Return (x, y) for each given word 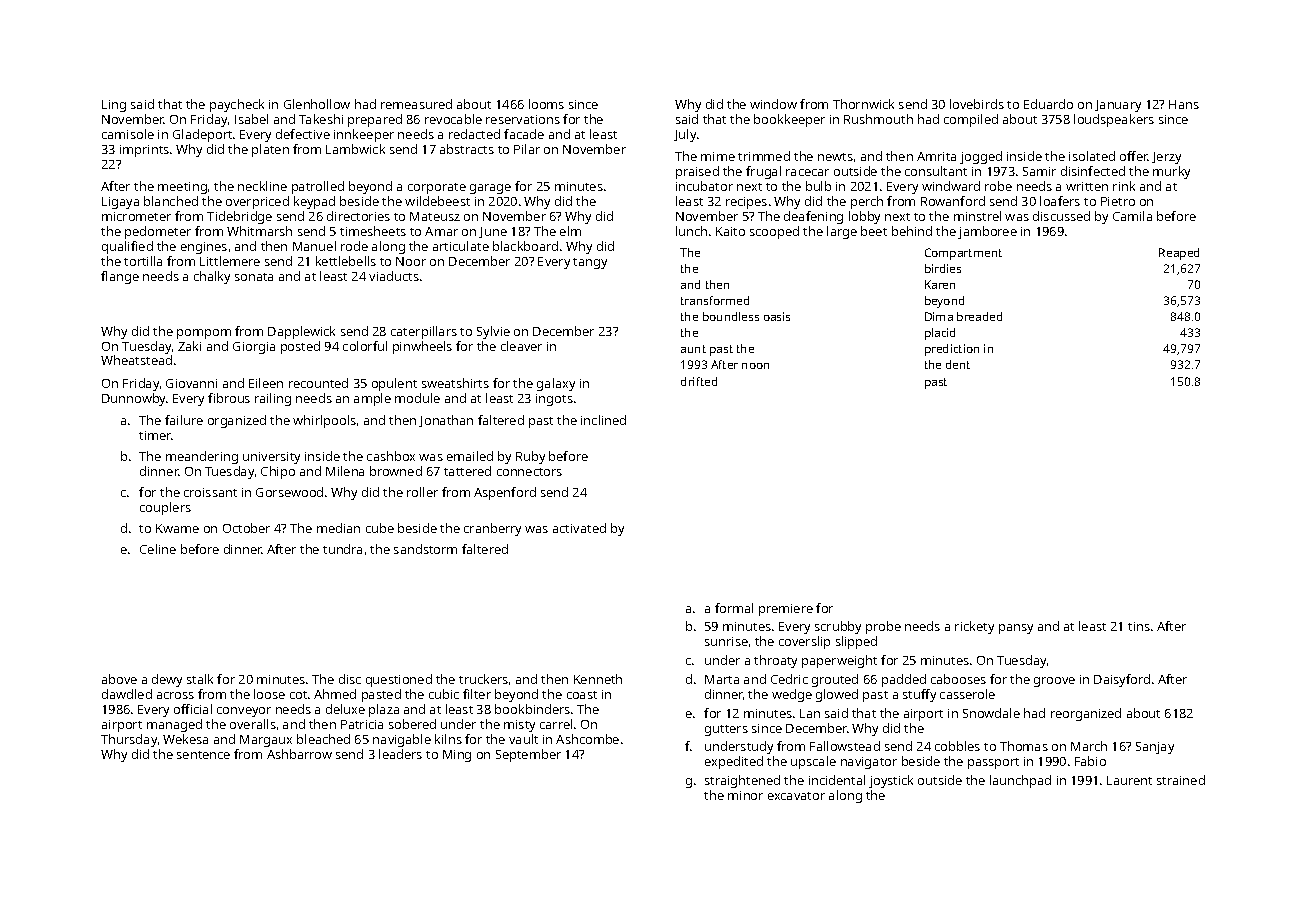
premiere (786, 610)
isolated (1092, 156)
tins (1139, 626)
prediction (952, 350)
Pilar (527, 149)
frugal (763, 172)
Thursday (129, 740)
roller (422, 492)
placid (940, 334)
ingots (554, 400)
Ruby (530, 457)
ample (372, 399)
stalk (200, 679)
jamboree (987, 232)
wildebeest (437, 201)
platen (270, 150)
